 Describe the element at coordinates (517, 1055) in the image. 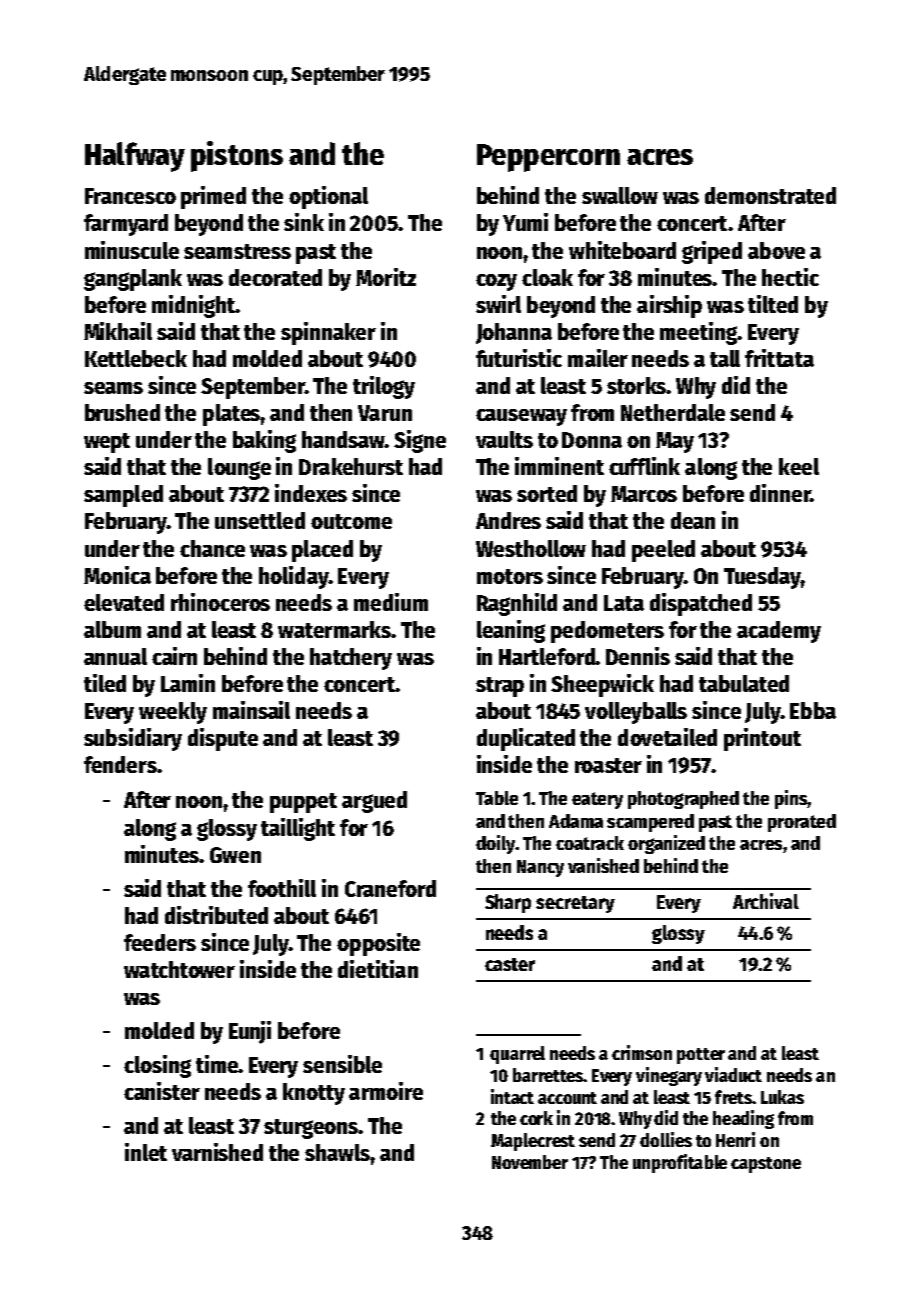

I see `quarrel` at that location.
